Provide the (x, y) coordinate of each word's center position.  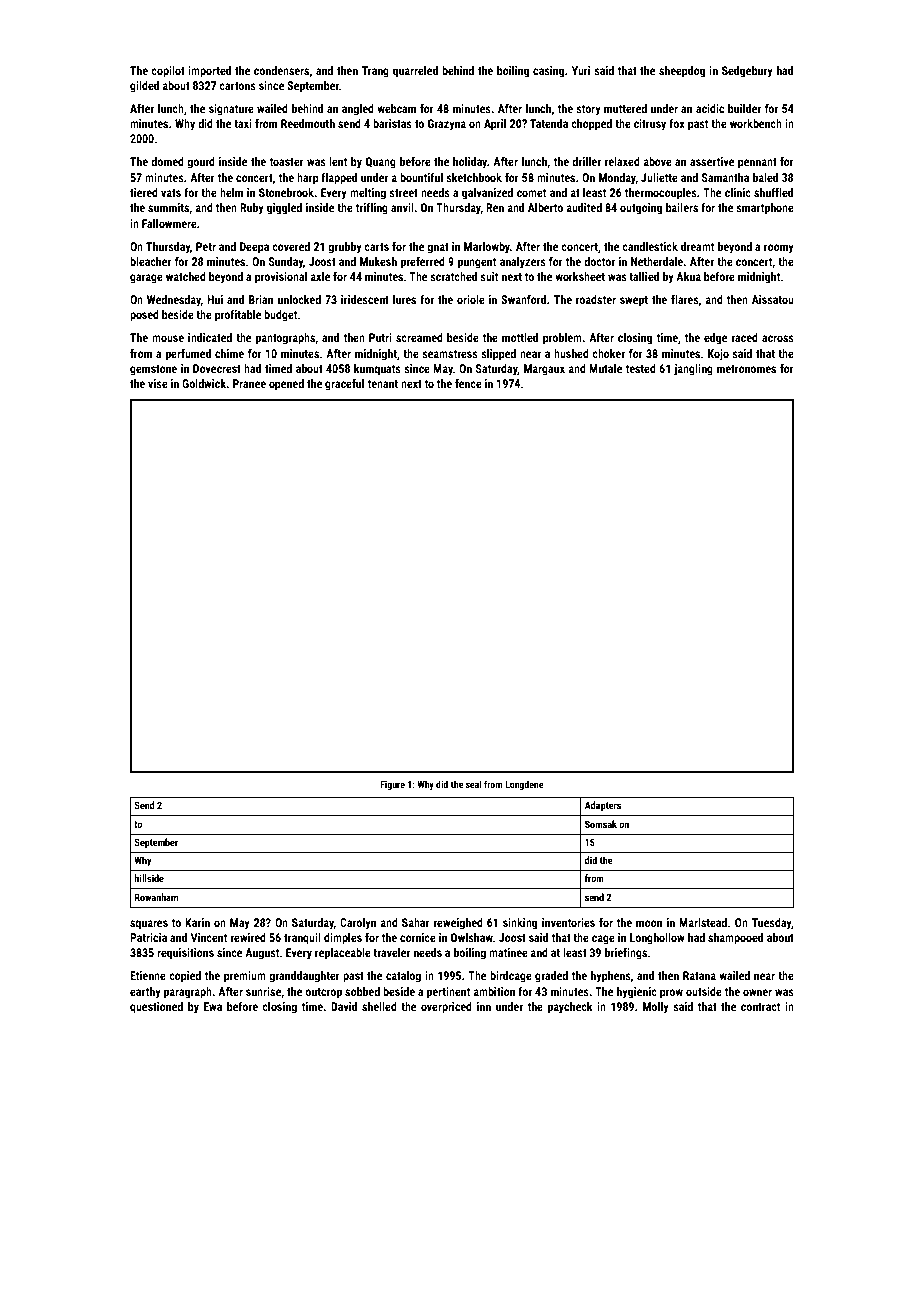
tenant (383, 384)
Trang (375, 72)
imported (209, 72)
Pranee (249, 383)
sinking (520, 924)
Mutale (605, 368)
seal (474, 784)
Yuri (581, 70)
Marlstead (703, 922)
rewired (248, 937)
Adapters (603, 806)
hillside (149, 878)
